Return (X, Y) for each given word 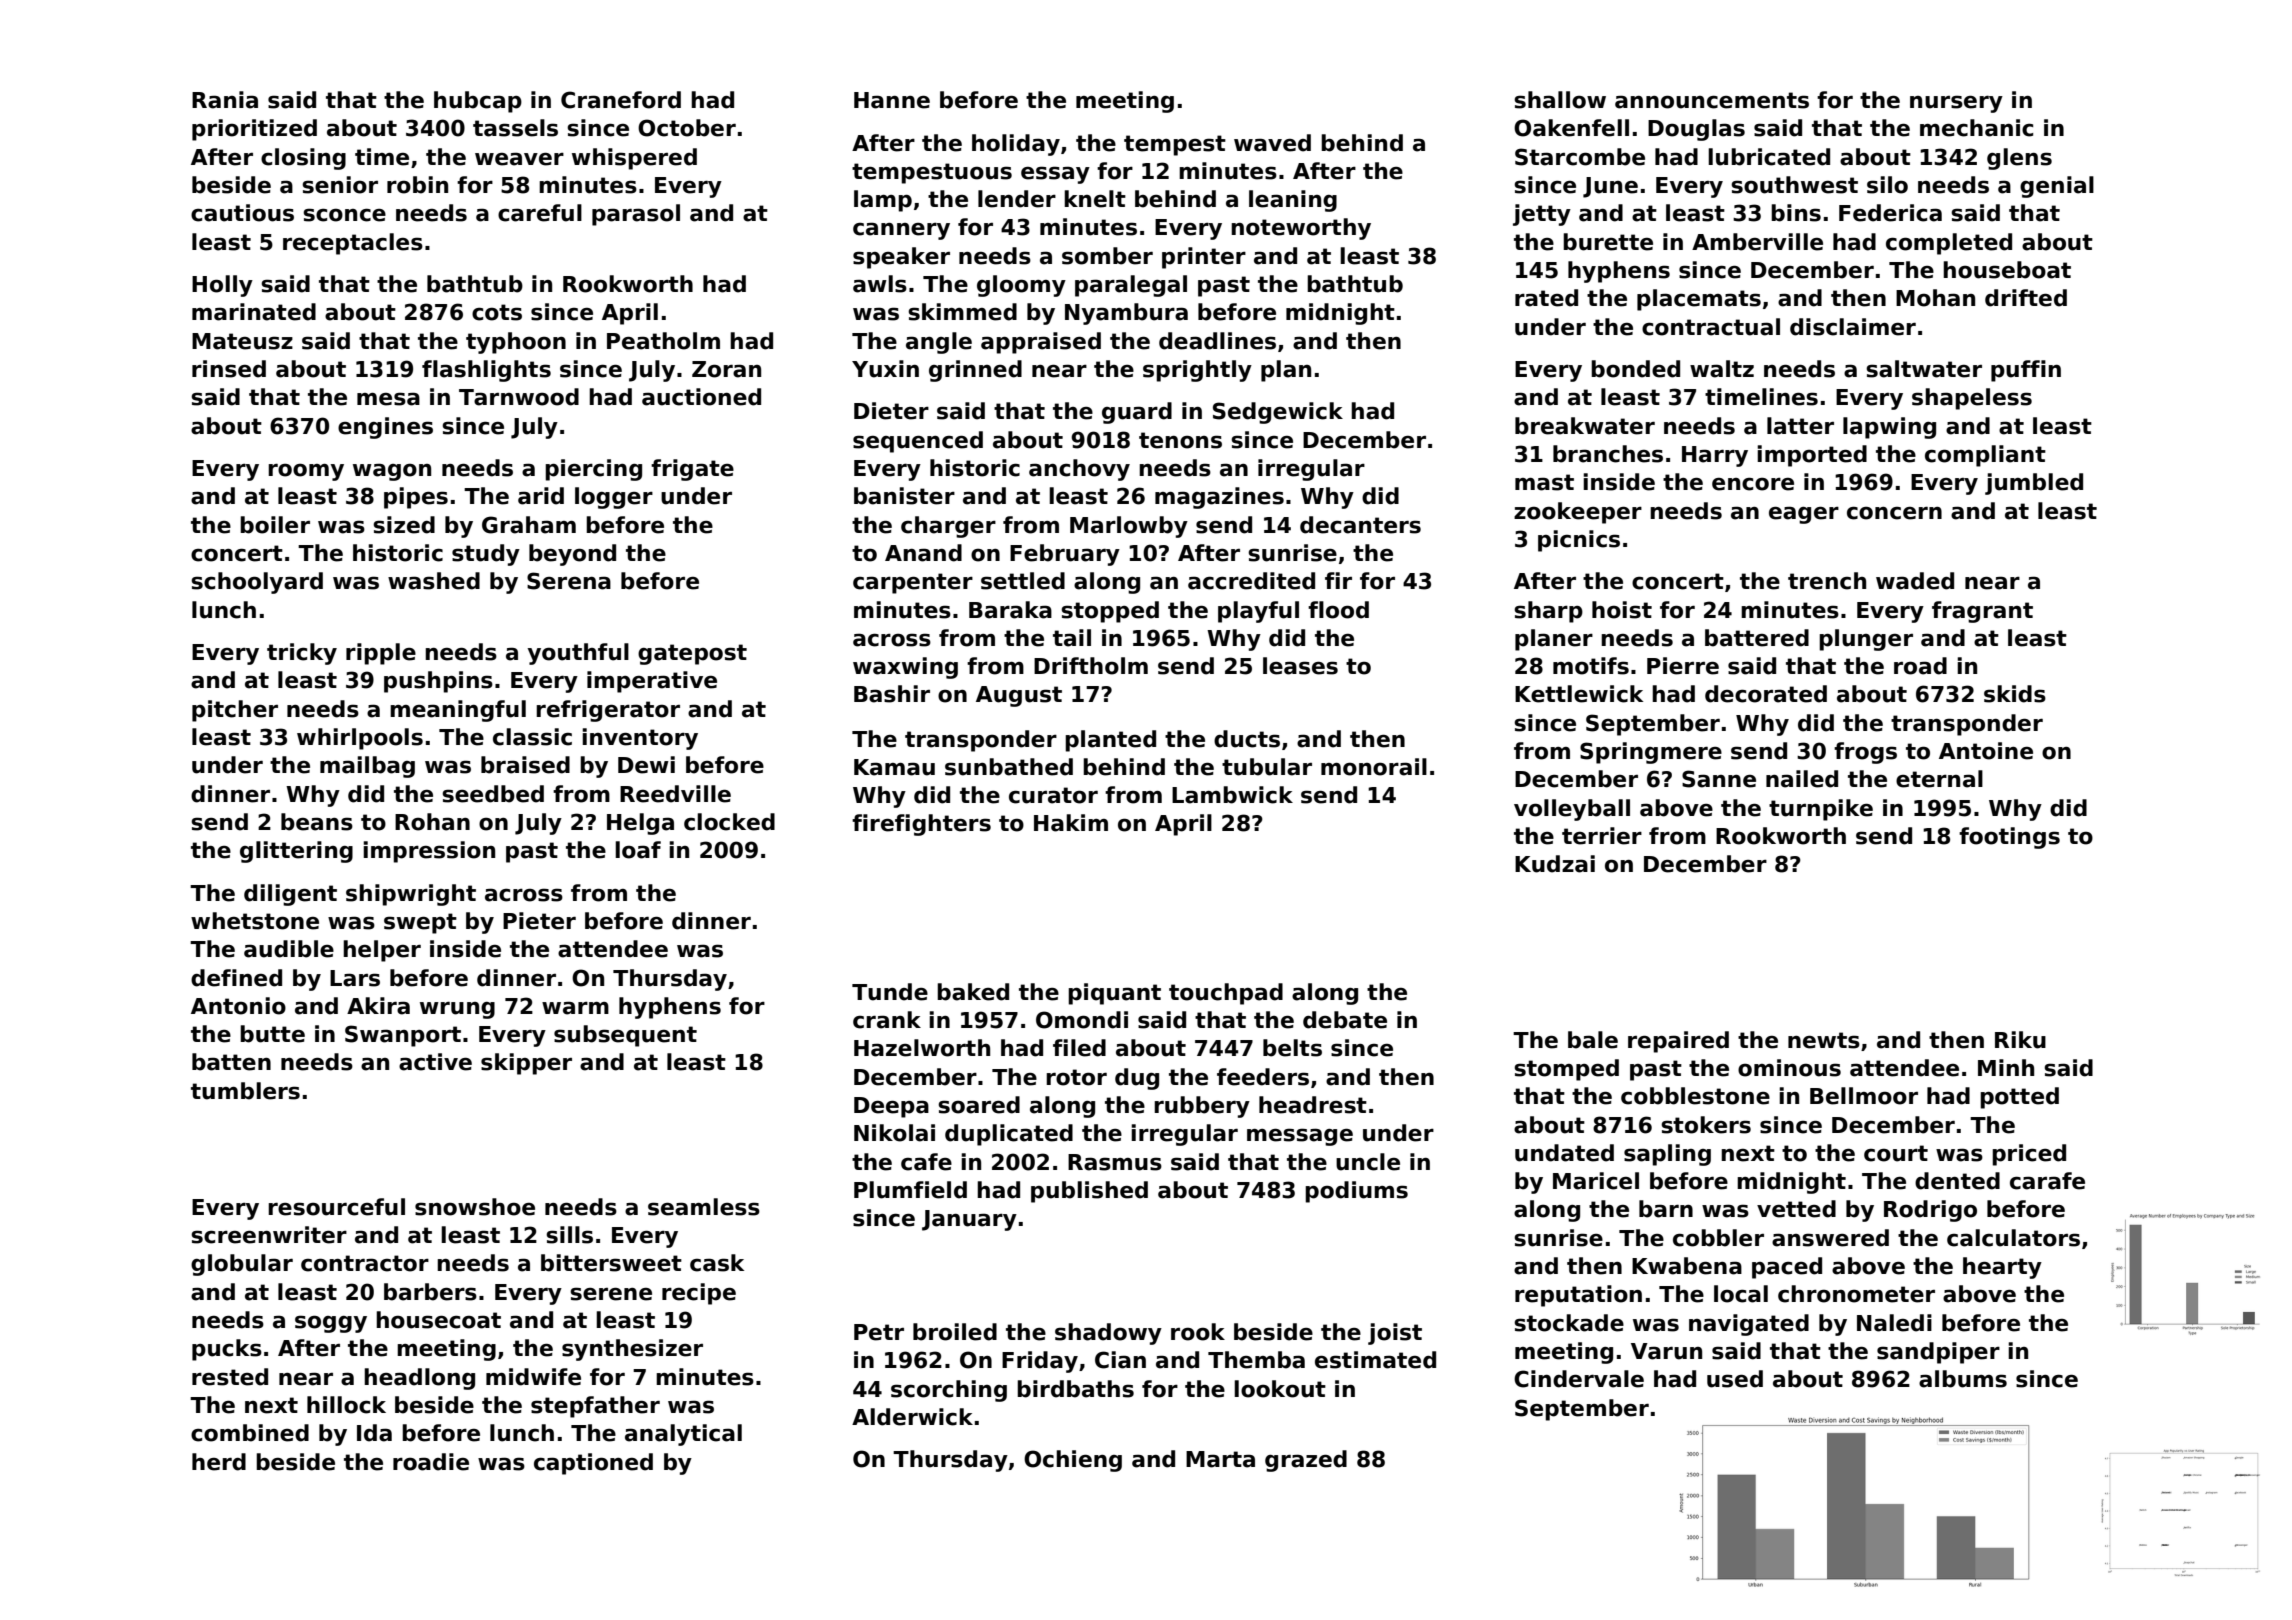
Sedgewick (1278, 413)
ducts (1247, 739)
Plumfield (910, 1190)
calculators (2013, 1238)
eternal (1939, 779)
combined (250, 1433)
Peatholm (663, 341)
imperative (652, 682)
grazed (1306, 1461)
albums (1963, 1379)
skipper (526, 1064)
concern (1894, 513)
